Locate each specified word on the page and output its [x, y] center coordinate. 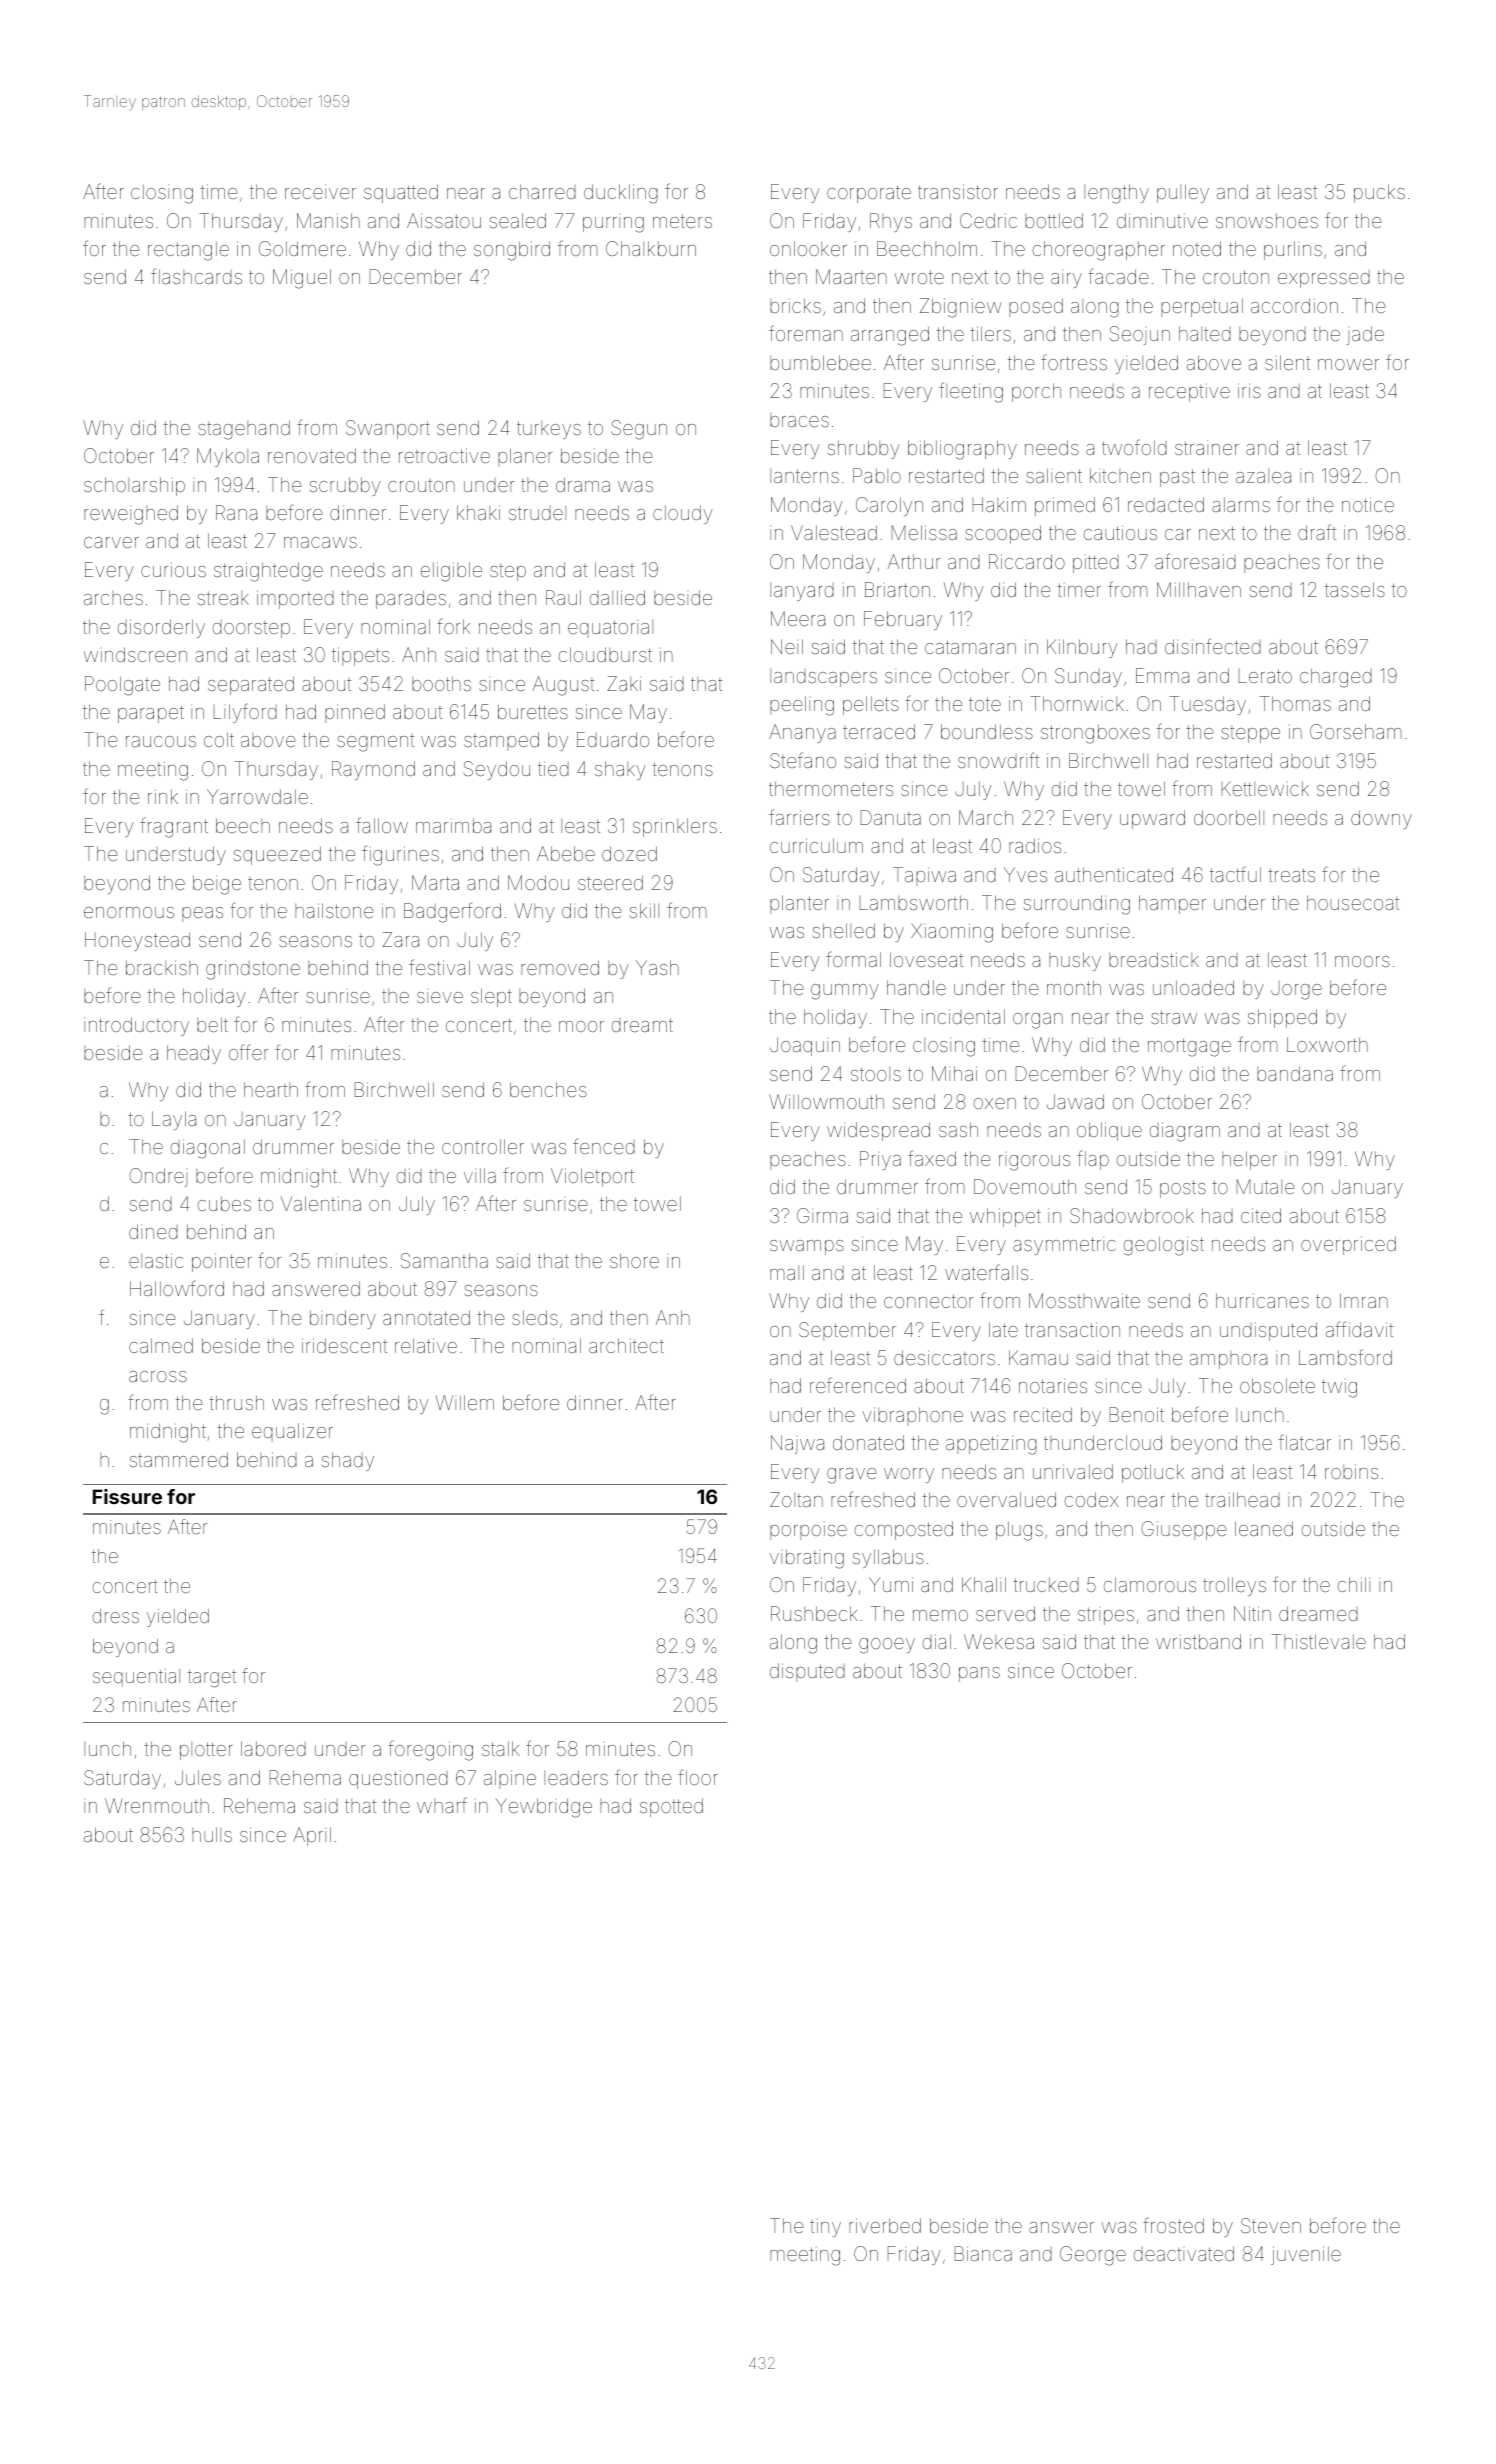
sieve [440, 997]
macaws [320, 542]
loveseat [926, 959]
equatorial [610, 629]
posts [1183, 1189]
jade [1365, 335]
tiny [825, 2228]
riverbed [885, 2225]
